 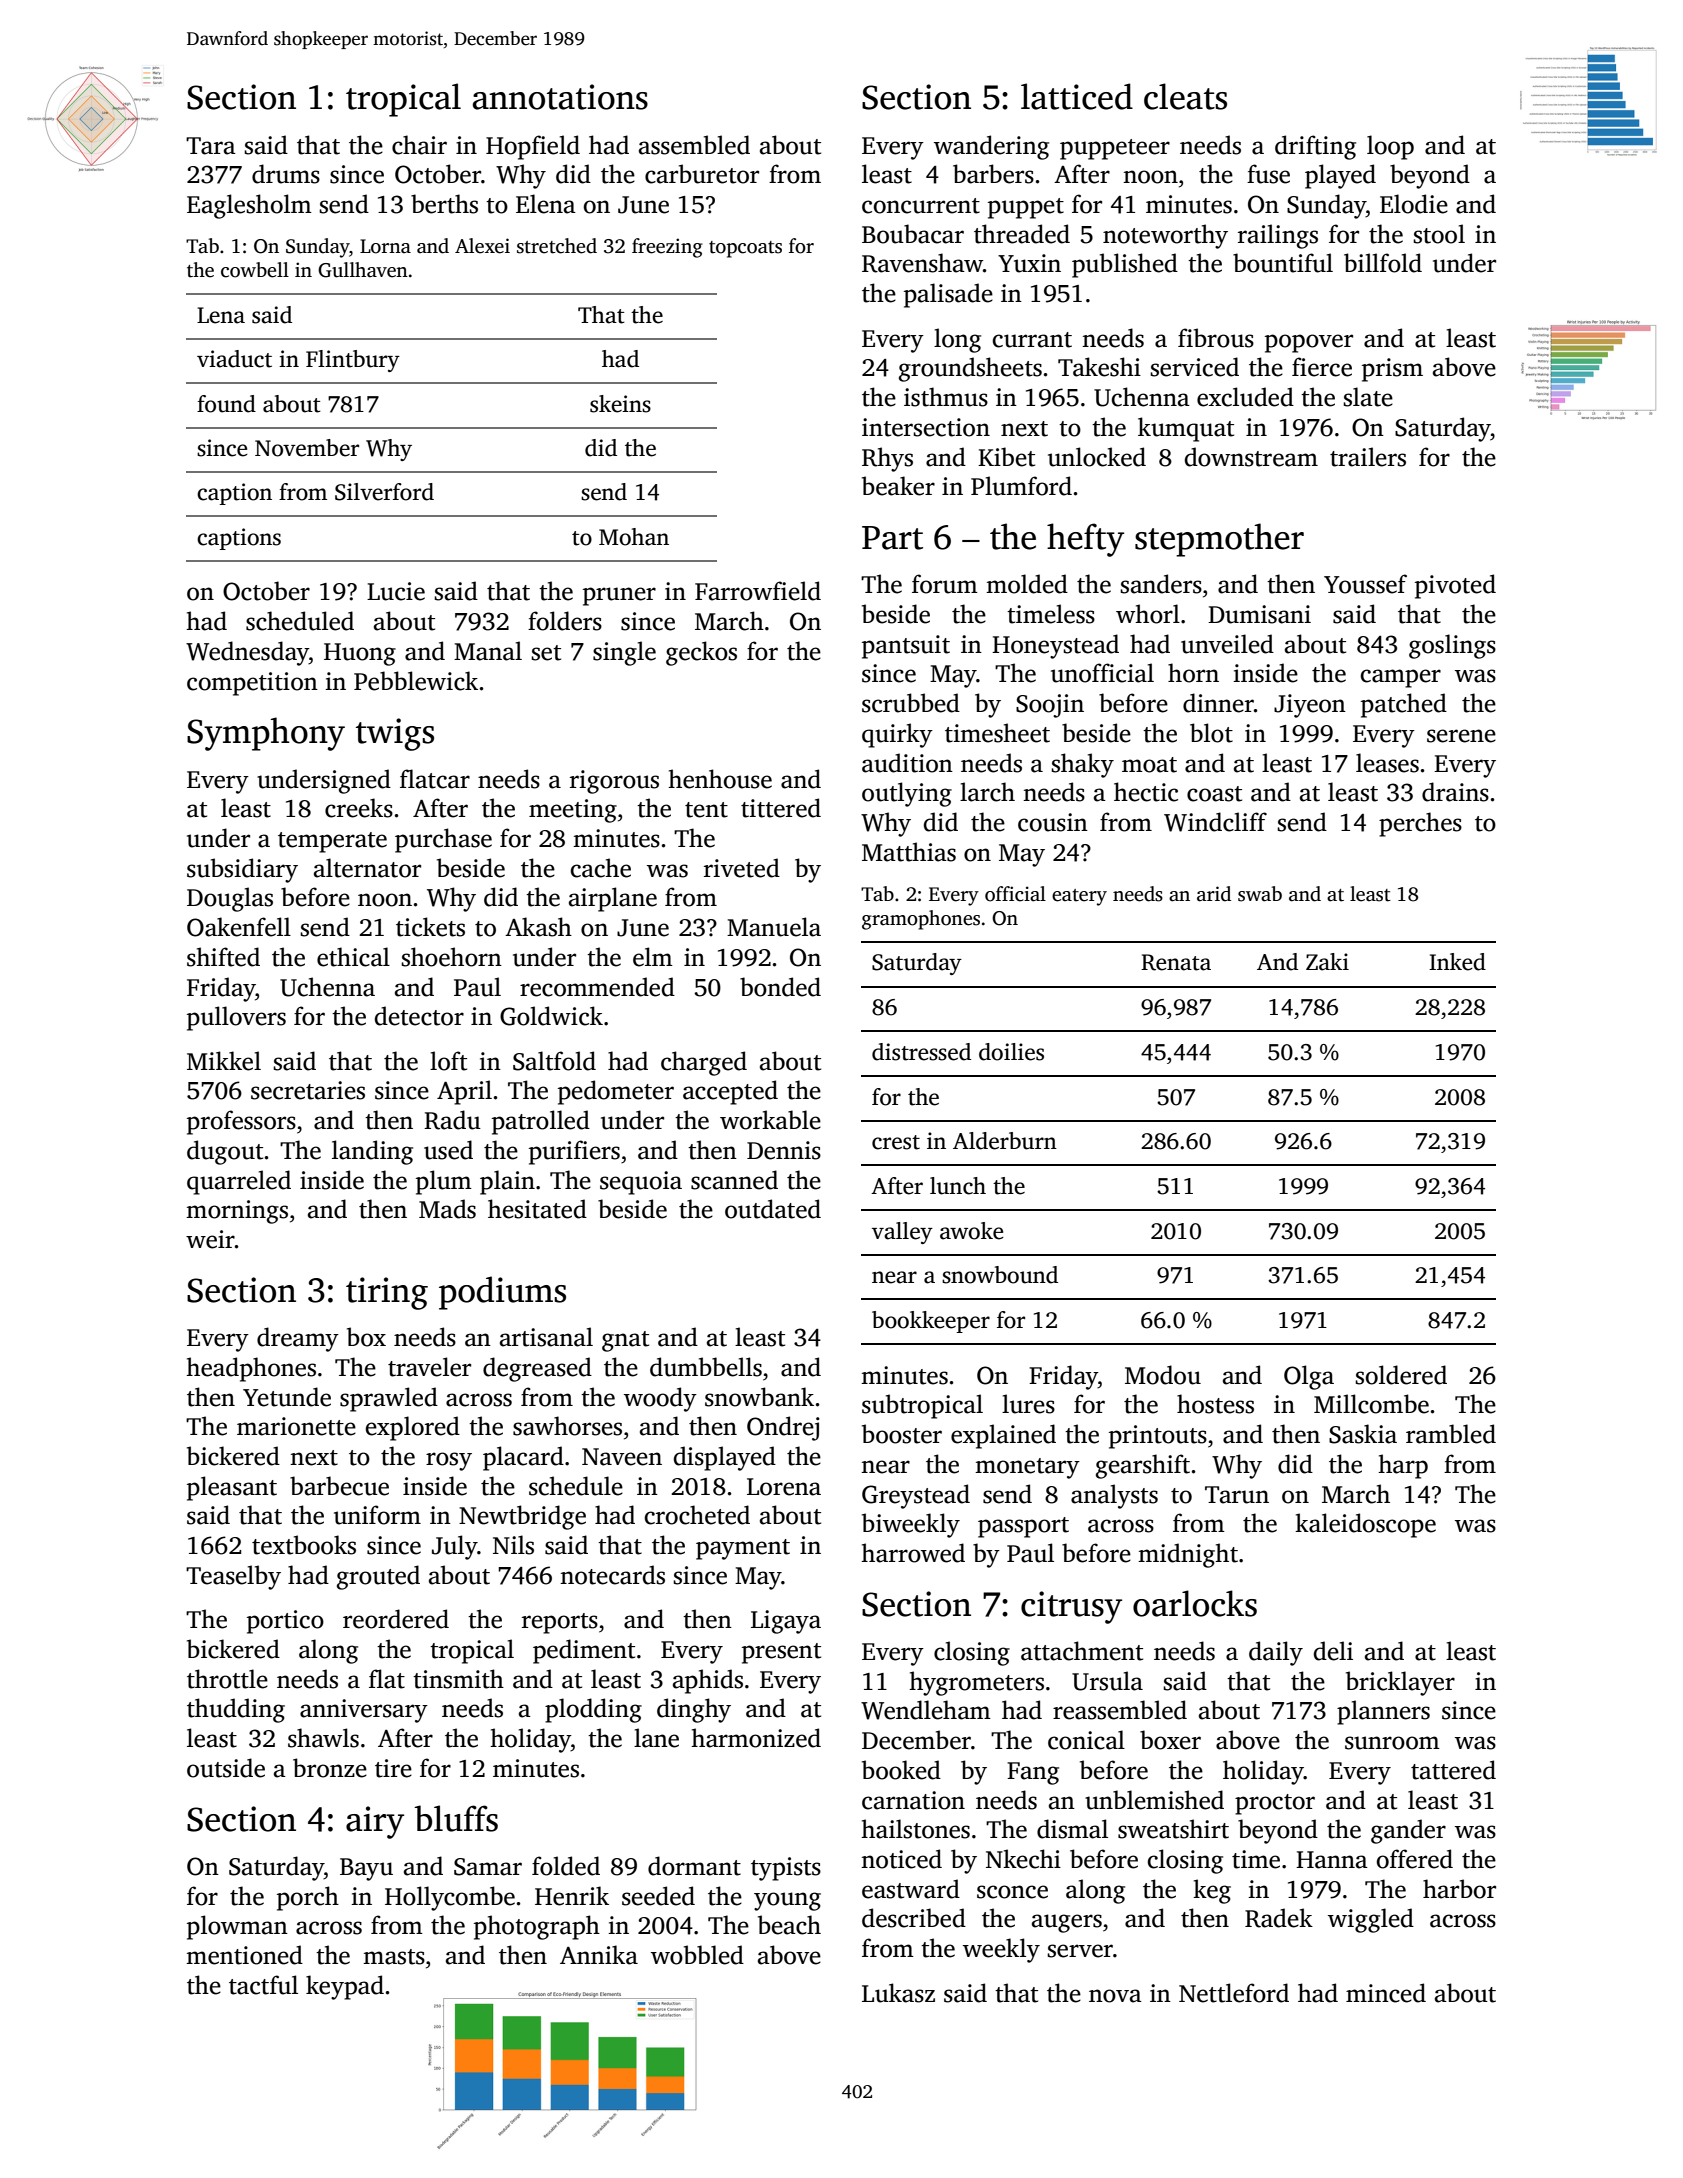 I want to click on Flintbury, so click(x=353, y=361).
